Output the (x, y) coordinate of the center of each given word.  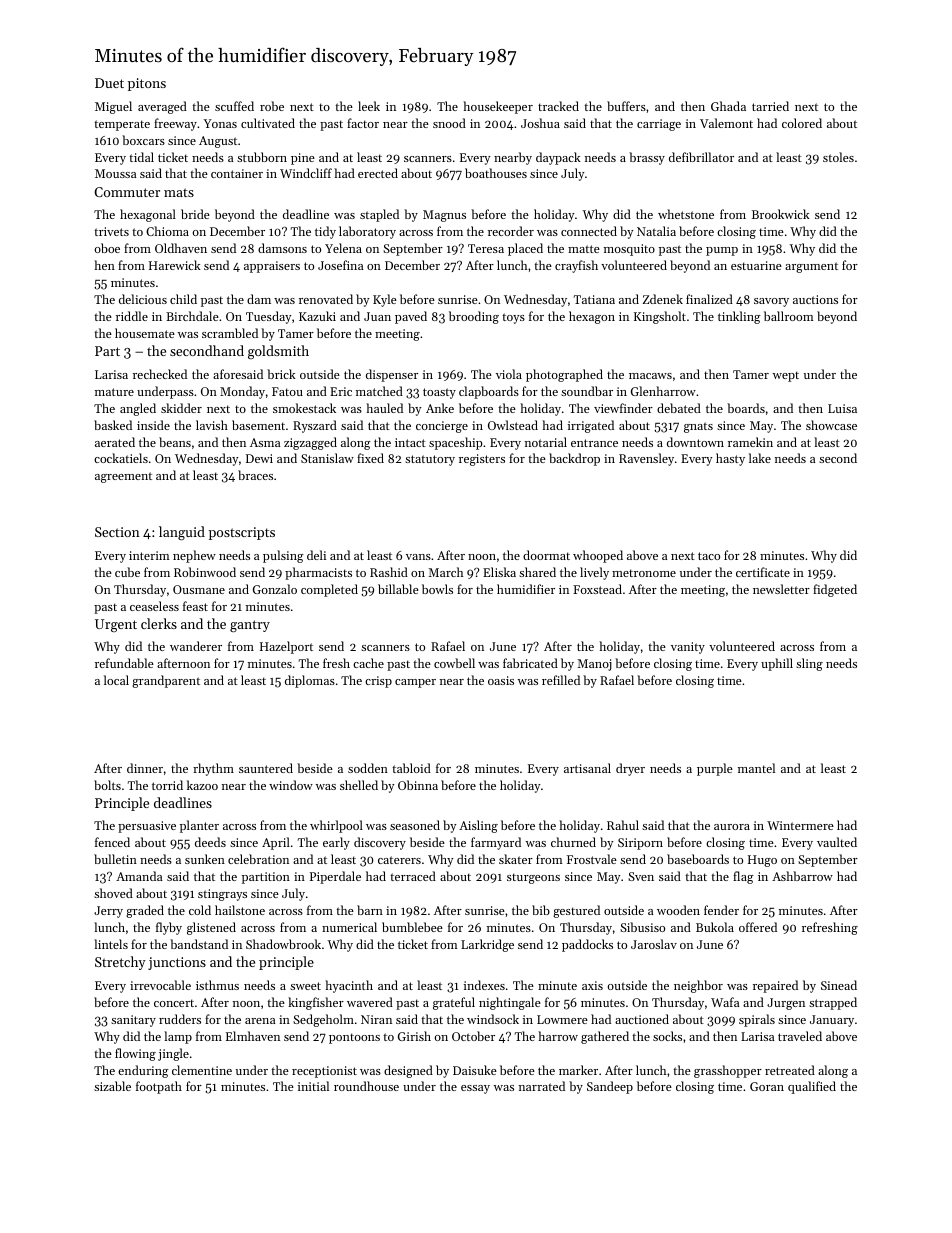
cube (127, 572)
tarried (770, 106)
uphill (777, 664)
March (446, 572)
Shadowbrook (283, 944)
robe (272, 106)
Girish (414, 1036)
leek (369, 106)
